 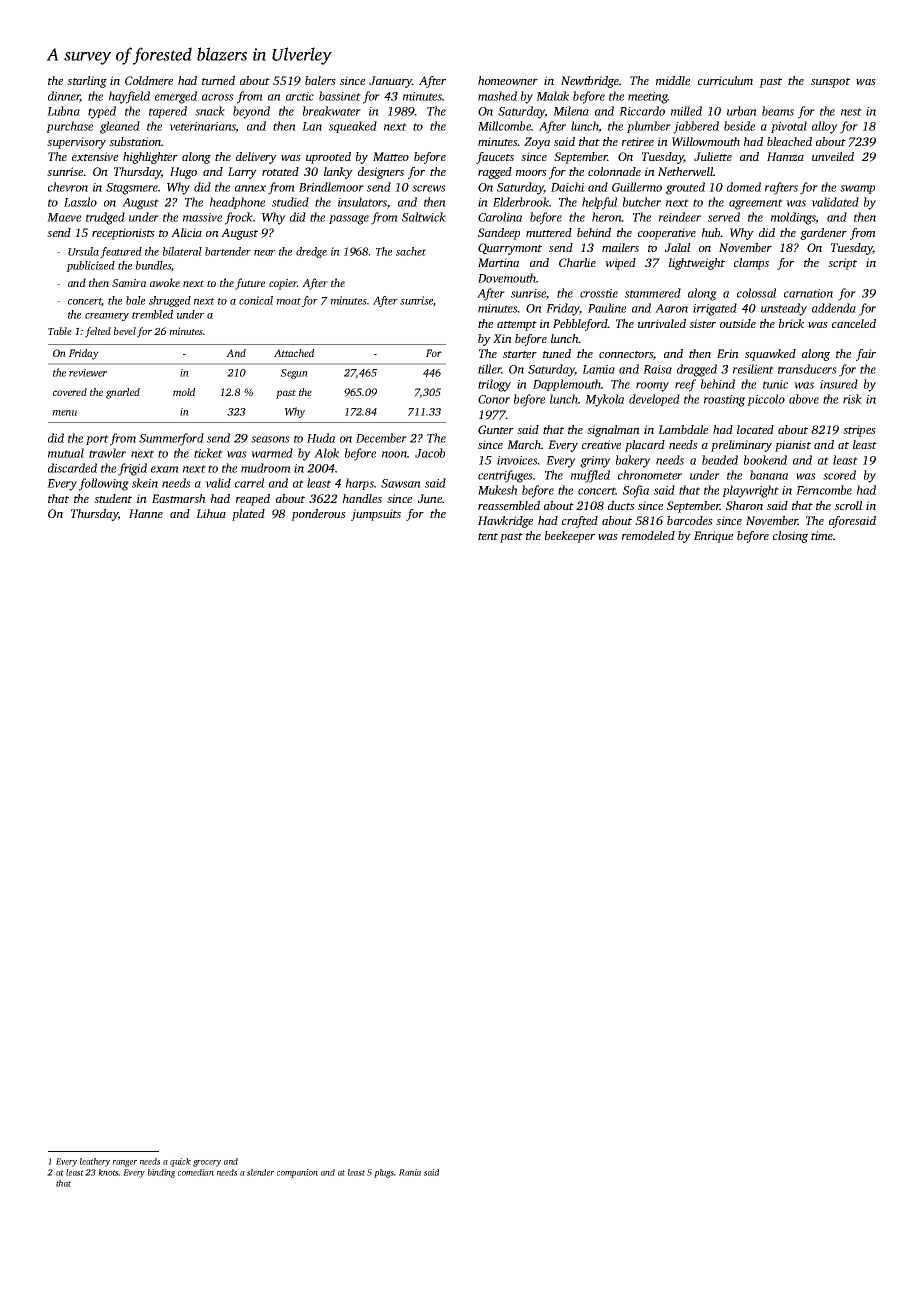 What do you see at coordinates (211, 513) in the image?
I see `Lihua` at bounding box center [211, 513].
